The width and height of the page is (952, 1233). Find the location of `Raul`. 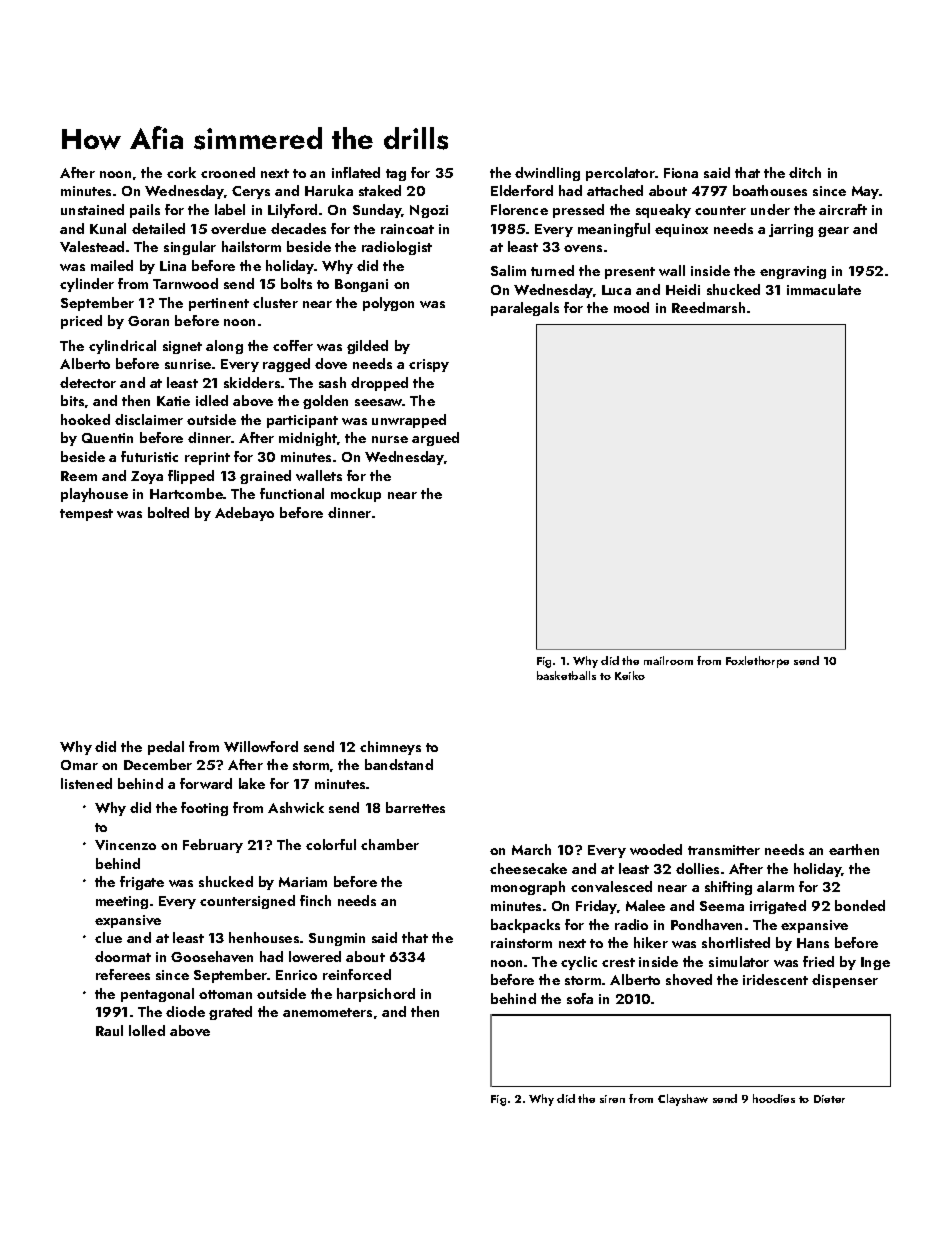

Raul is located at coordinates (109, 1030).
